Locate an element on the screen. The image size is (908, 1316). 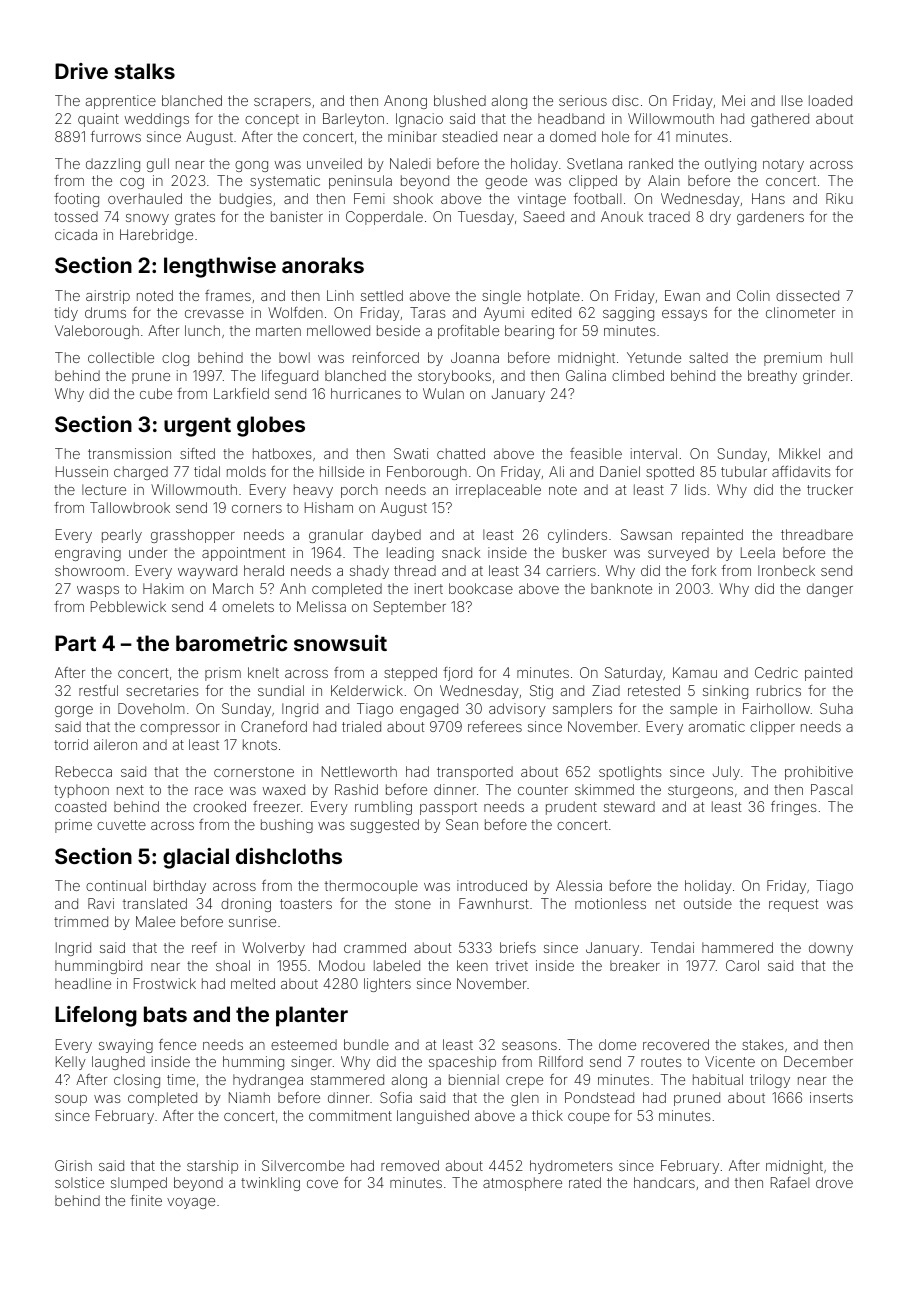
transmission is located at coordinates (129, 453).
